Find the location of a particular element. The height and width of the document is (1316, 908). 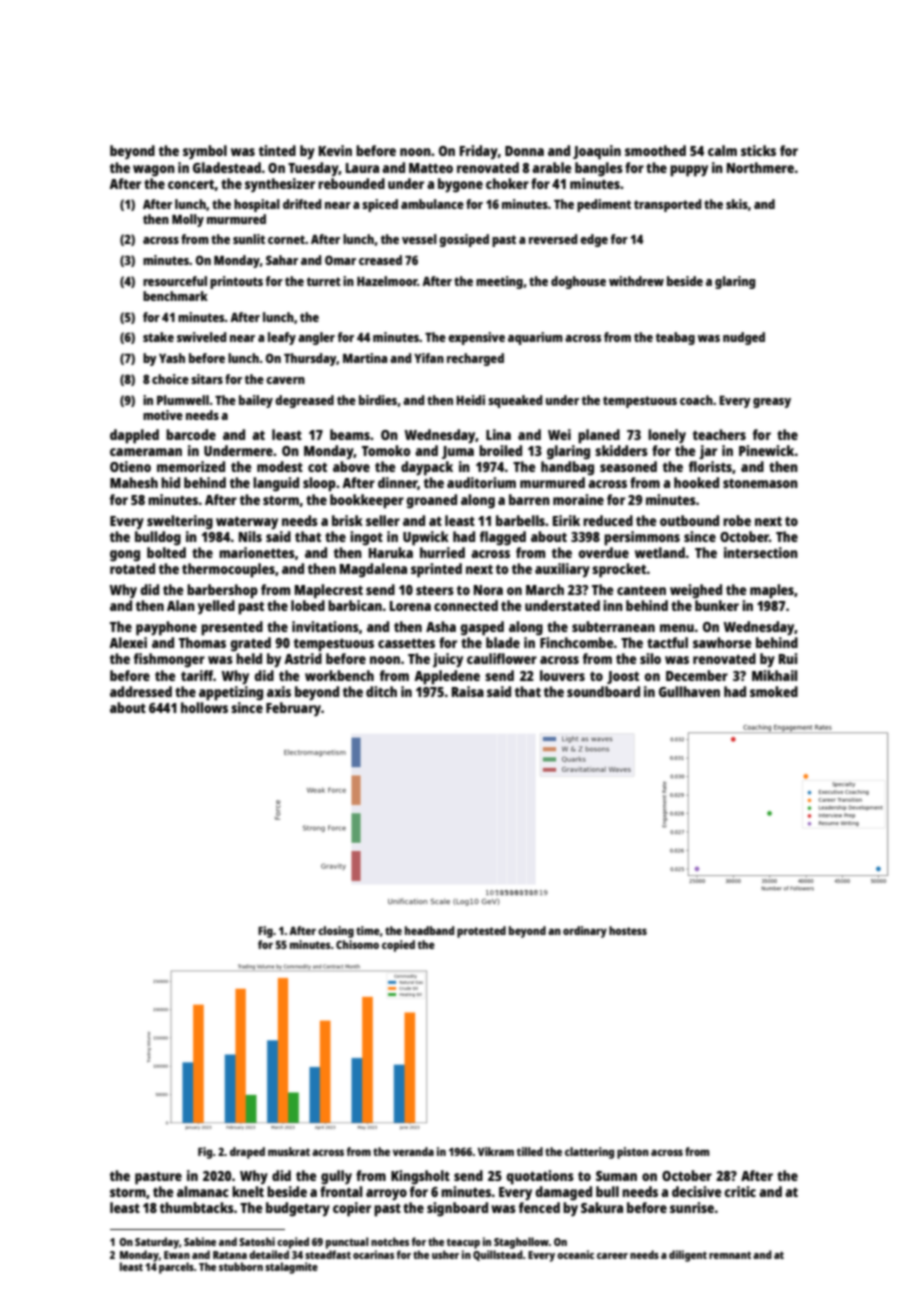

Donna is located at coordinates (524, 151).
